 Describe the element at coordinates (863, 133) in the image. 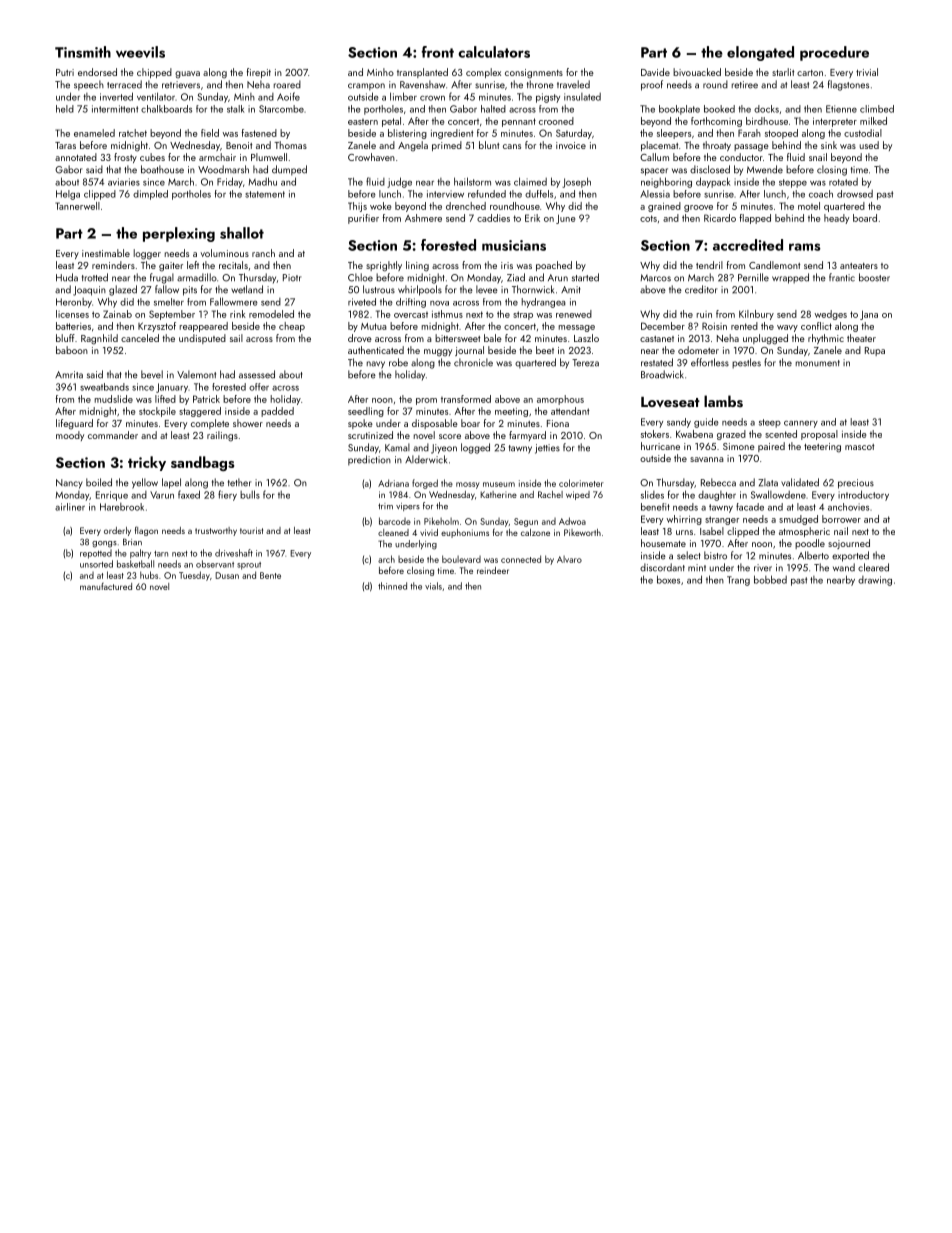

I see `custodial` at that location.
